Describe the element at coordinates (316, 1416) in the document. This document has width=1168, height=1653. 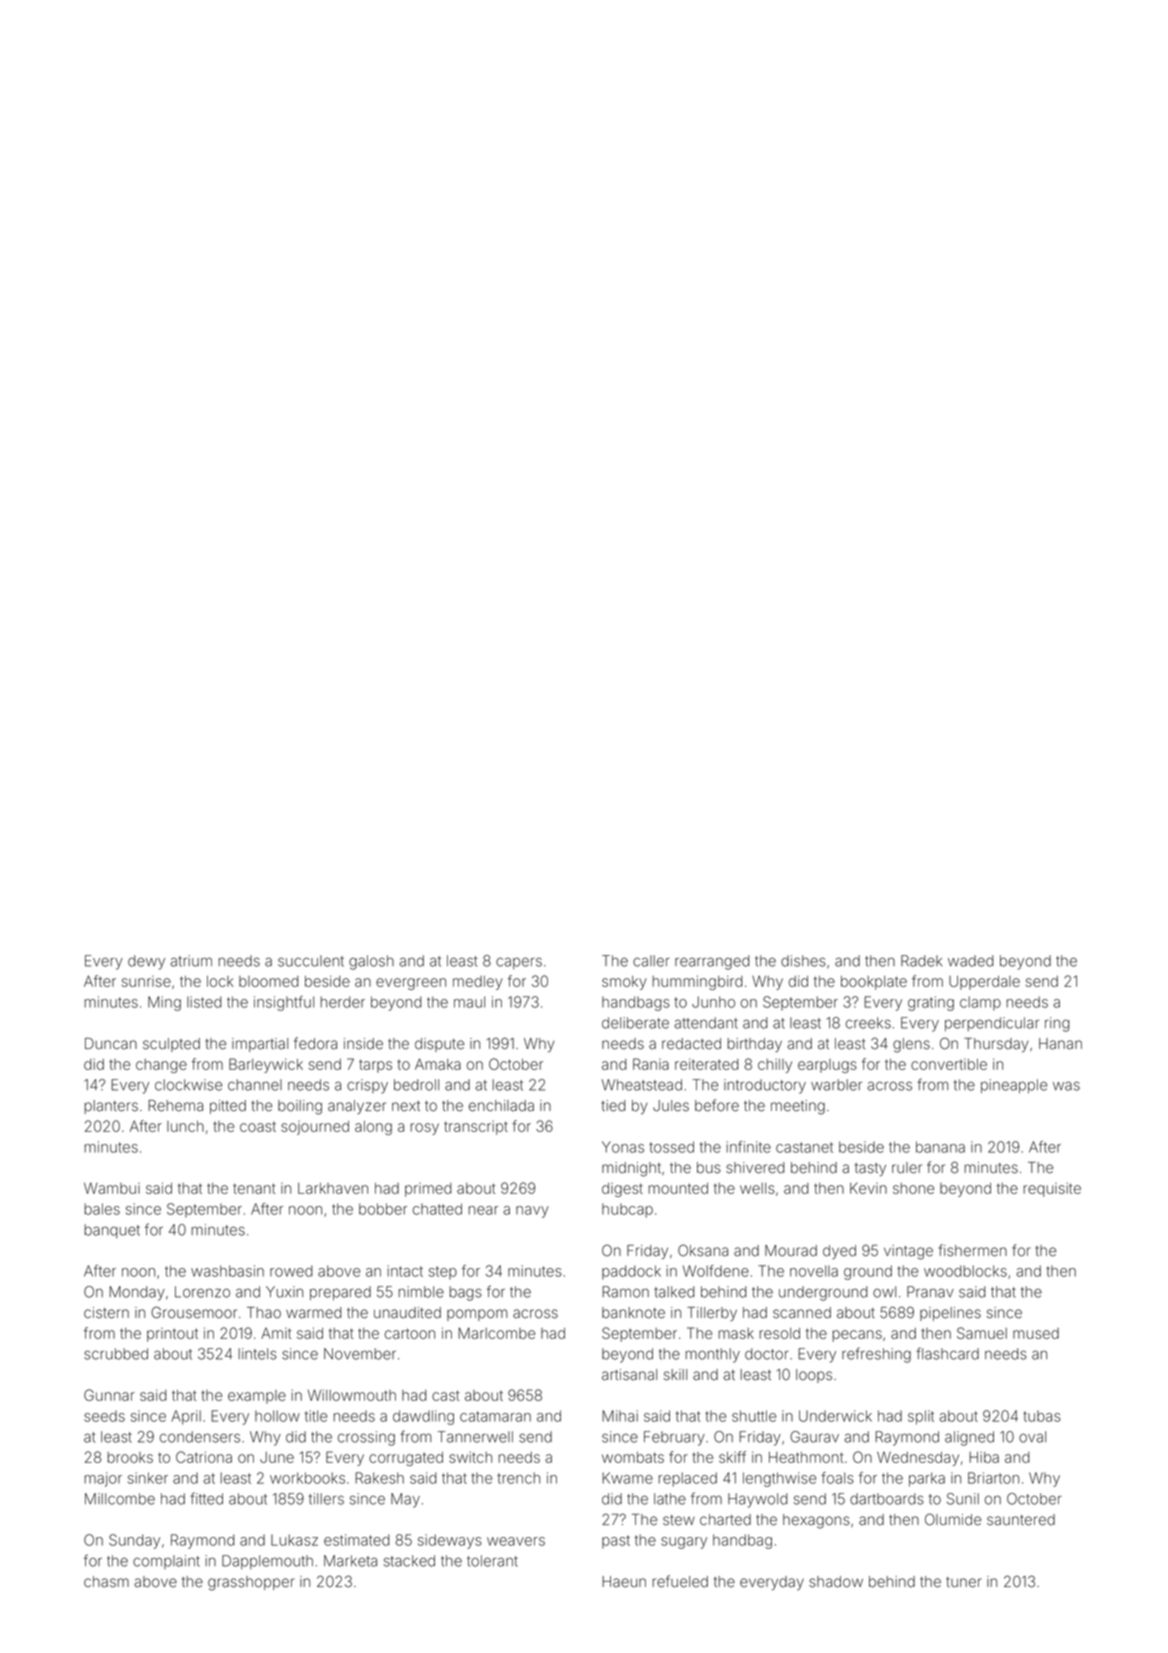
I see `title` at that location.
